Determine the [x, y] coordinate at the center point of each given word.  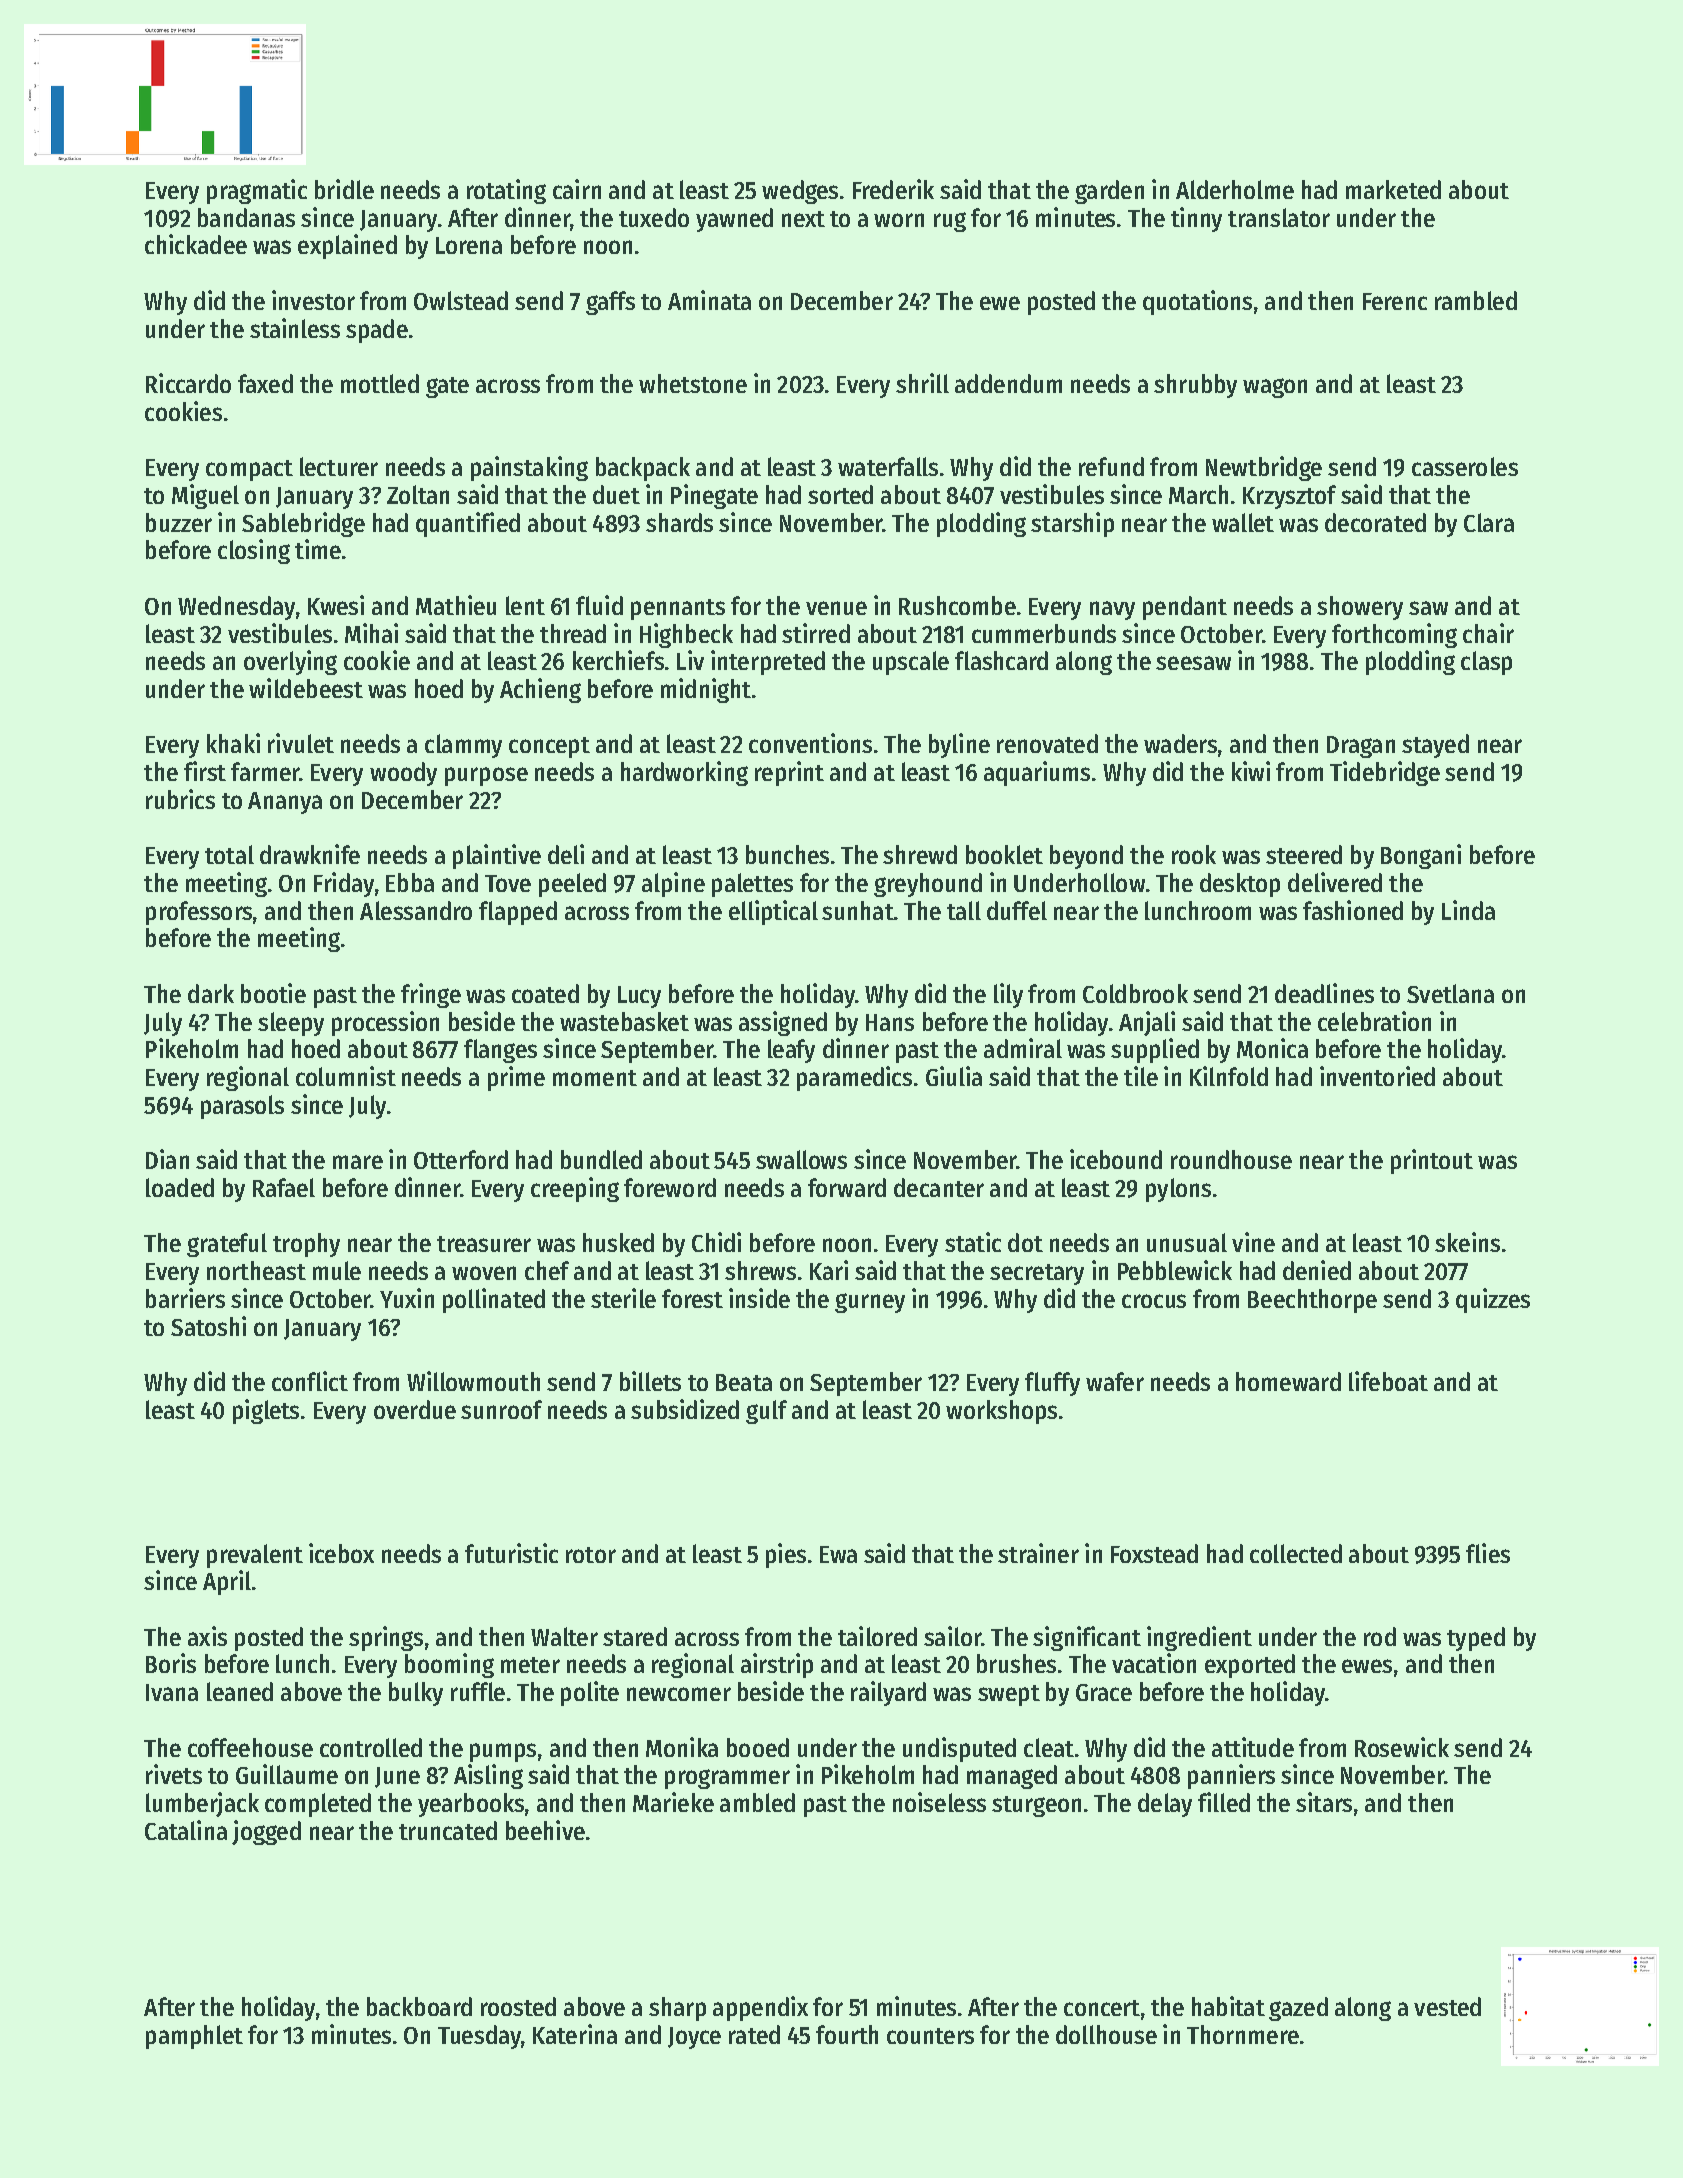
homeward [1288, 1381]
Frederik [893, 189]
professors [199, 913]
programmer [727, 1779]
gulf [766, 1412]
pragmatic [257, 191]
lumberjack [202, 1804]
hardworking [684, 773]
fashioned [1353, 910]
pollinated [494, 1300]
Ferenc [1395, 301]
